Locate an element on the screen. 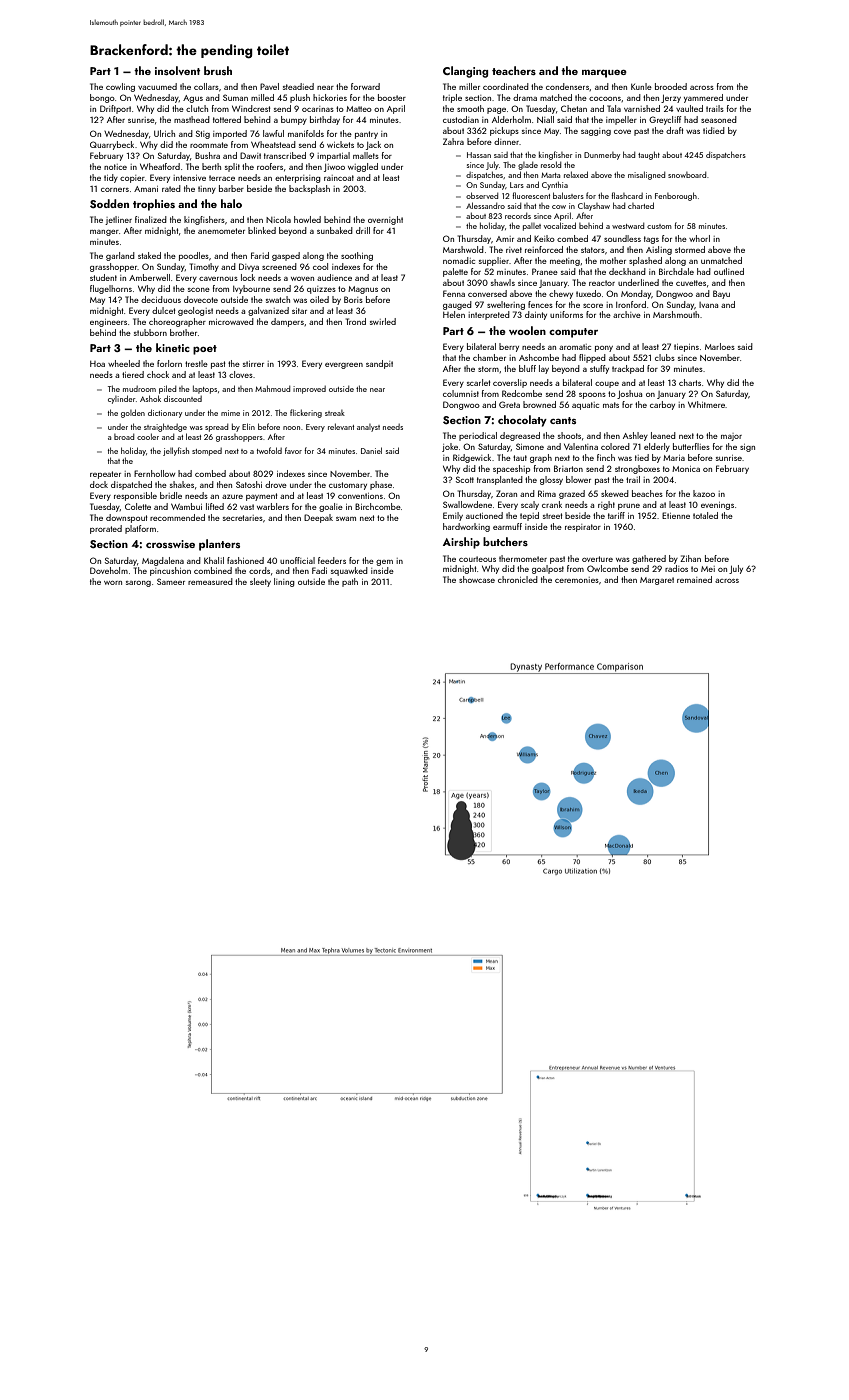  insolvent is located at coordinates (177, 70).
